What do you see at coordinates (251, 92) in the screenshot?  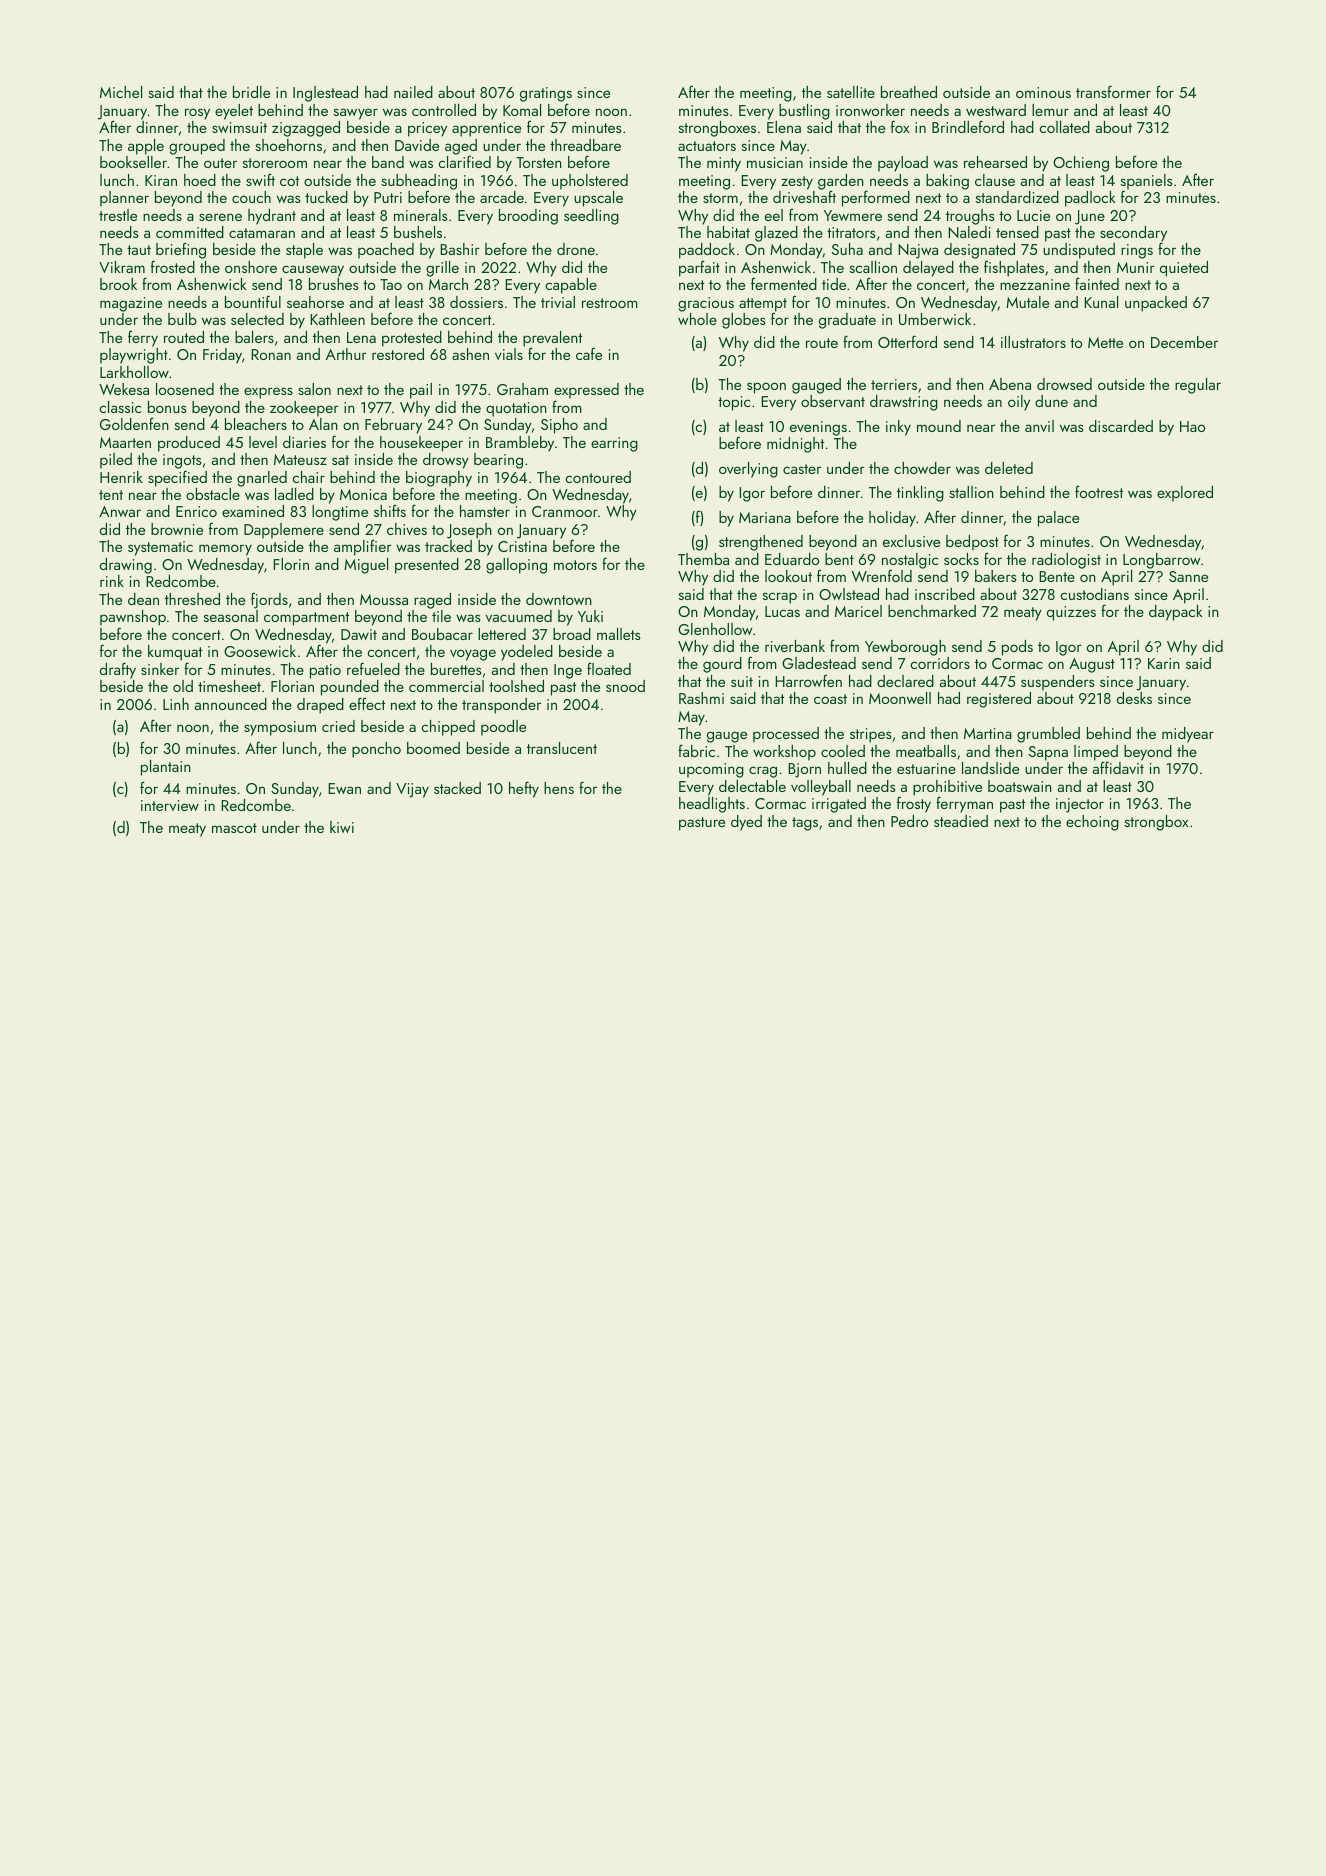 I see `bridle` at bounding box center [251, 92].
